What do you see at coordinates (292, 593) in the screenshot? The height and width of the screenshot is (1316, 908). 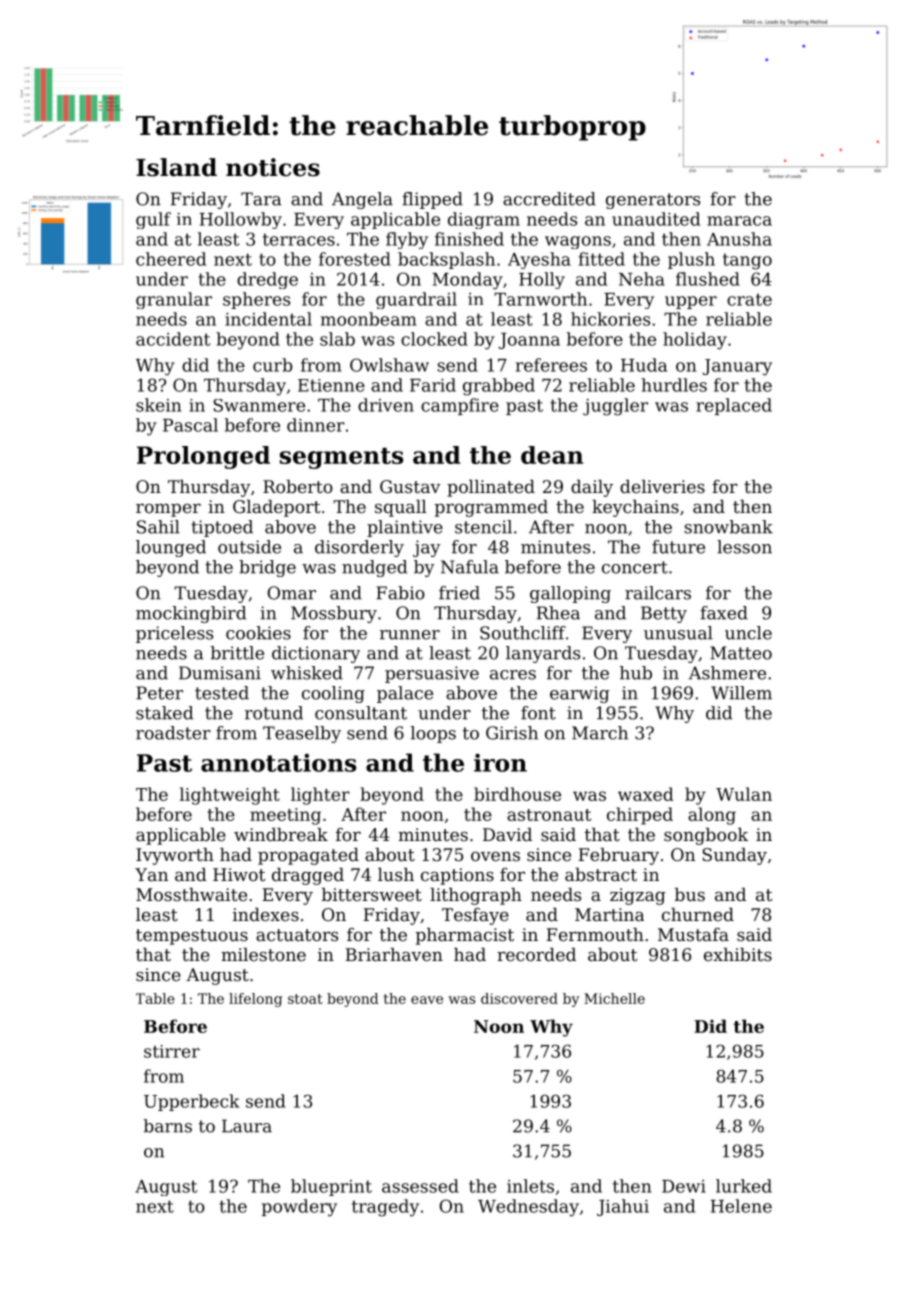 I see `Omar` at bounding box center [292, 593].
